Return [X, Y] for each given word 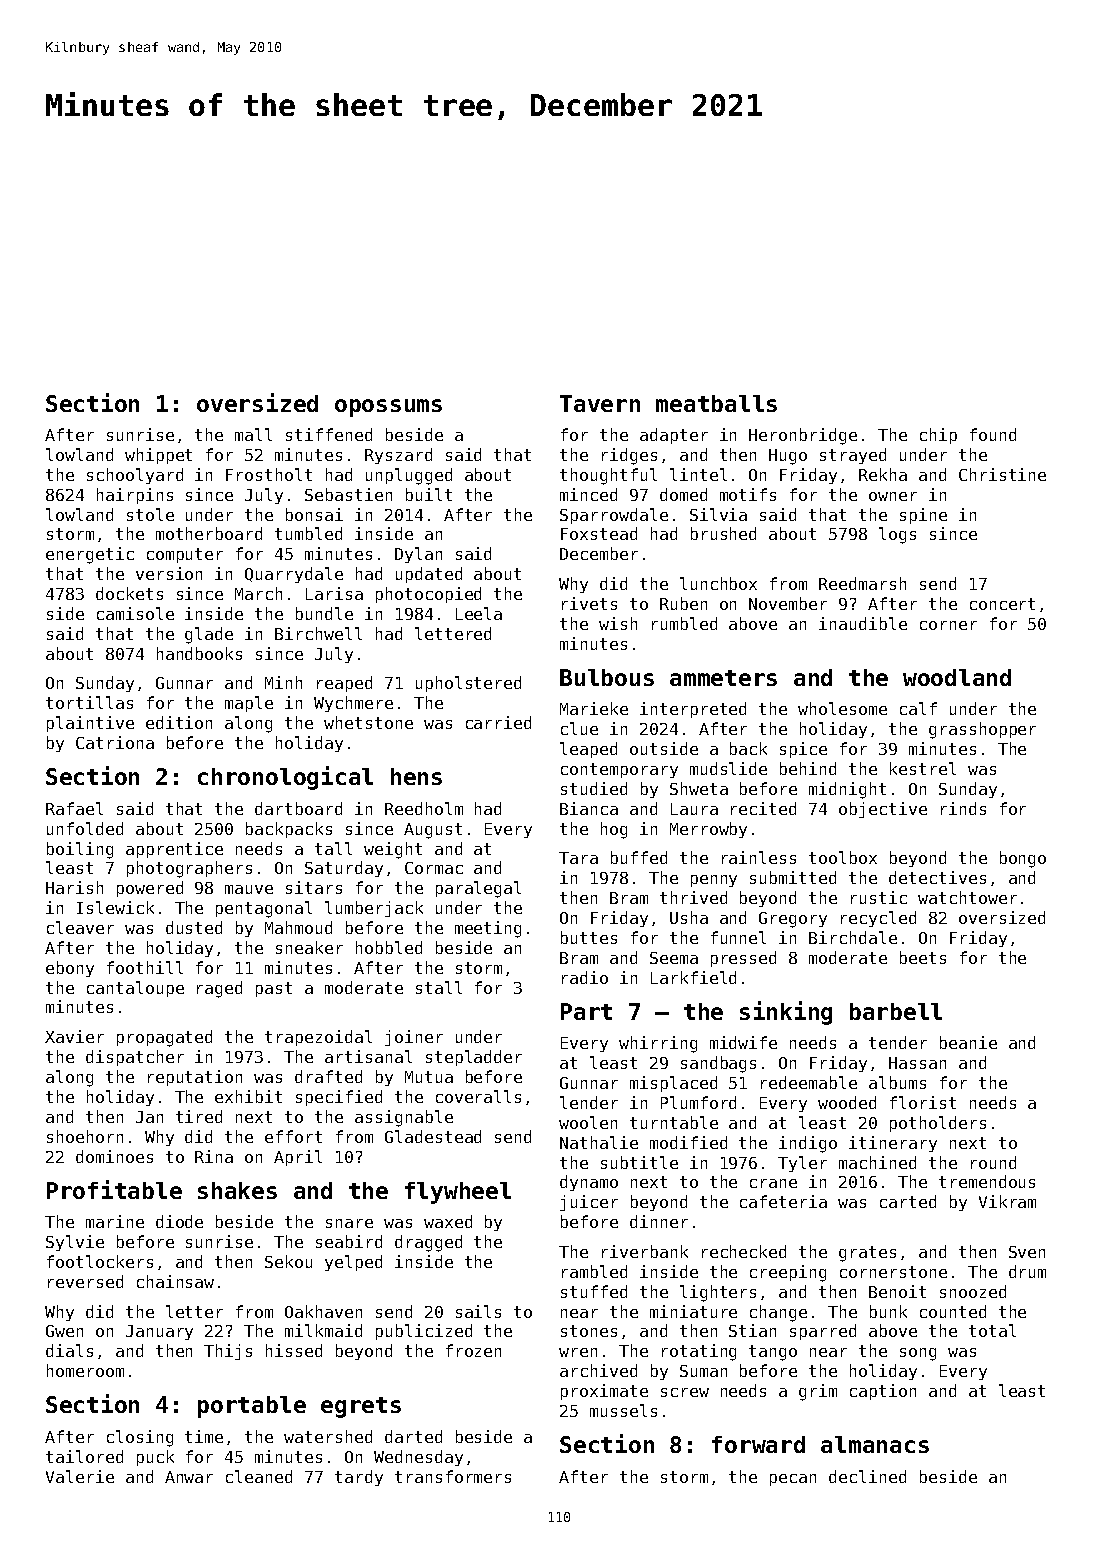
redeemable [809, 1082]
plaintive [90, 724]
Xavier [74, 1036]
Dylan [418, 555]
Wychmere [353, 704]
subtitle [639, 1162]
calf [918, 708]
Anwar [189, 1477]
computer [185, 555]
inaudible [863, 623]
